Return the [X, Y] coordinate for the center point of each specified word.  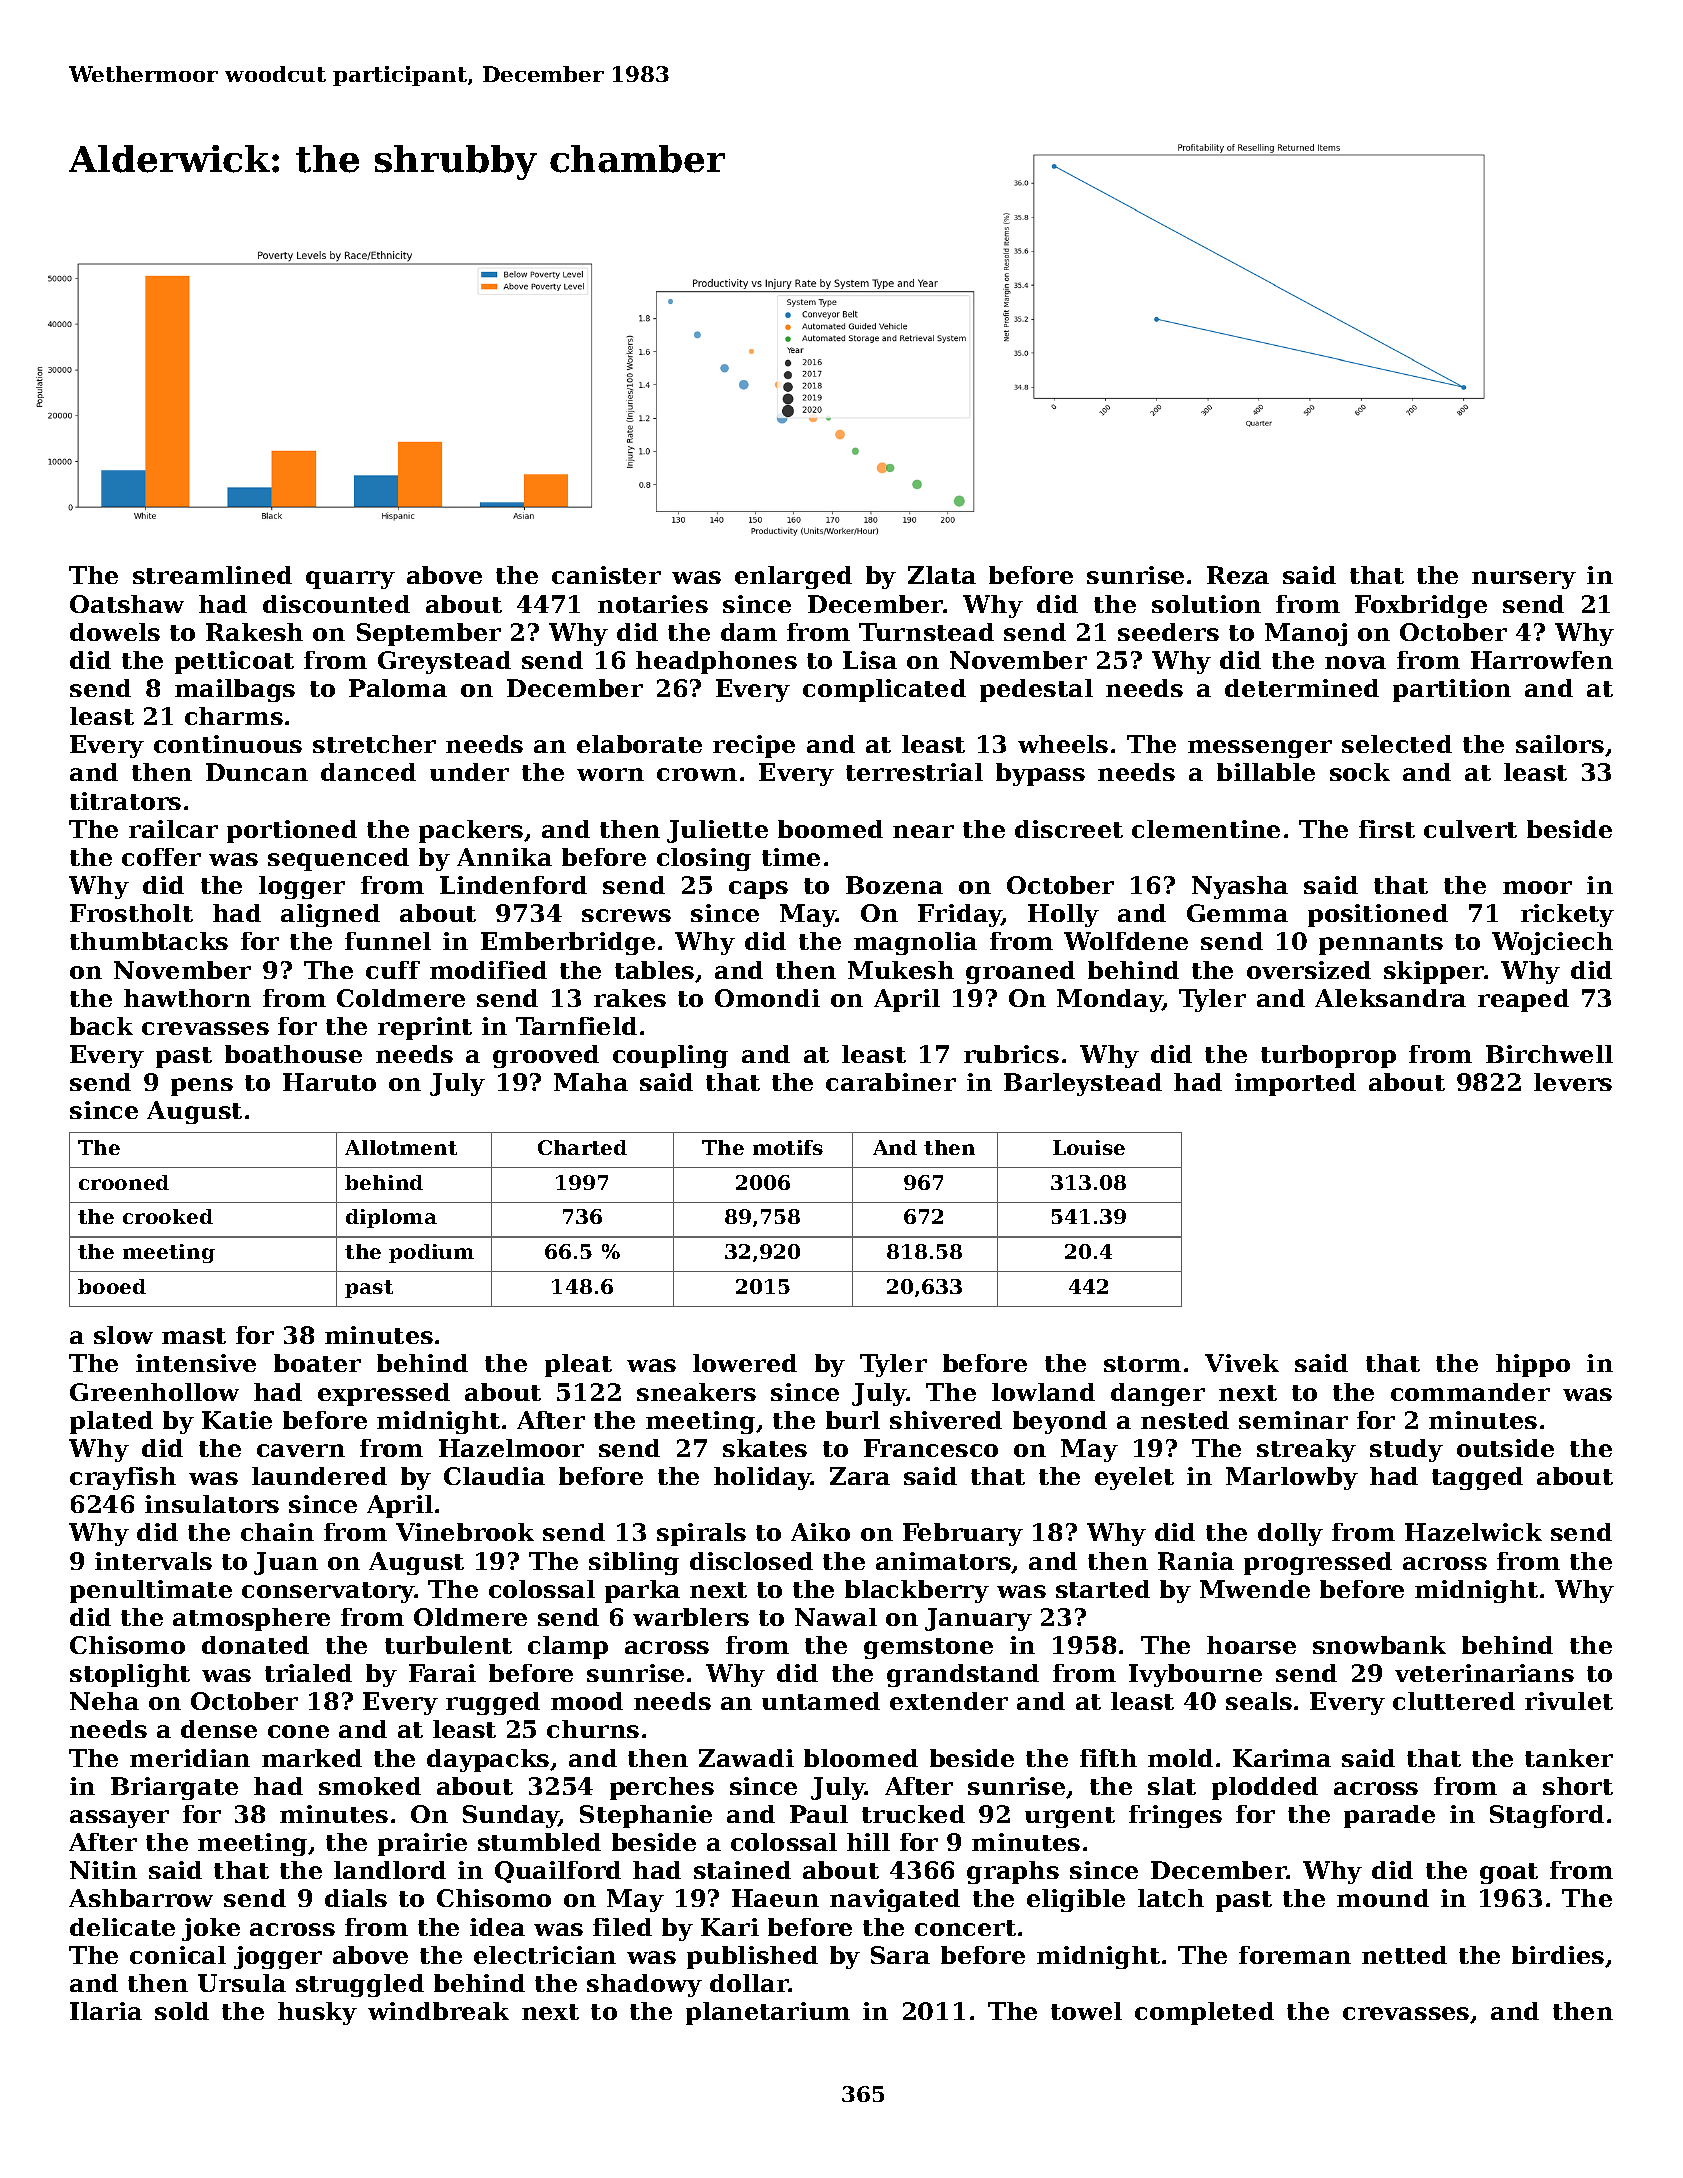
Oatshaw [127, 604]
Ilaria [106, 2011]
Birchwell [1549, 1054]
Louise [1089, 1147]
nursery [1524, 580]
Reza [1238, 575]
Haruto [329, 1082]
